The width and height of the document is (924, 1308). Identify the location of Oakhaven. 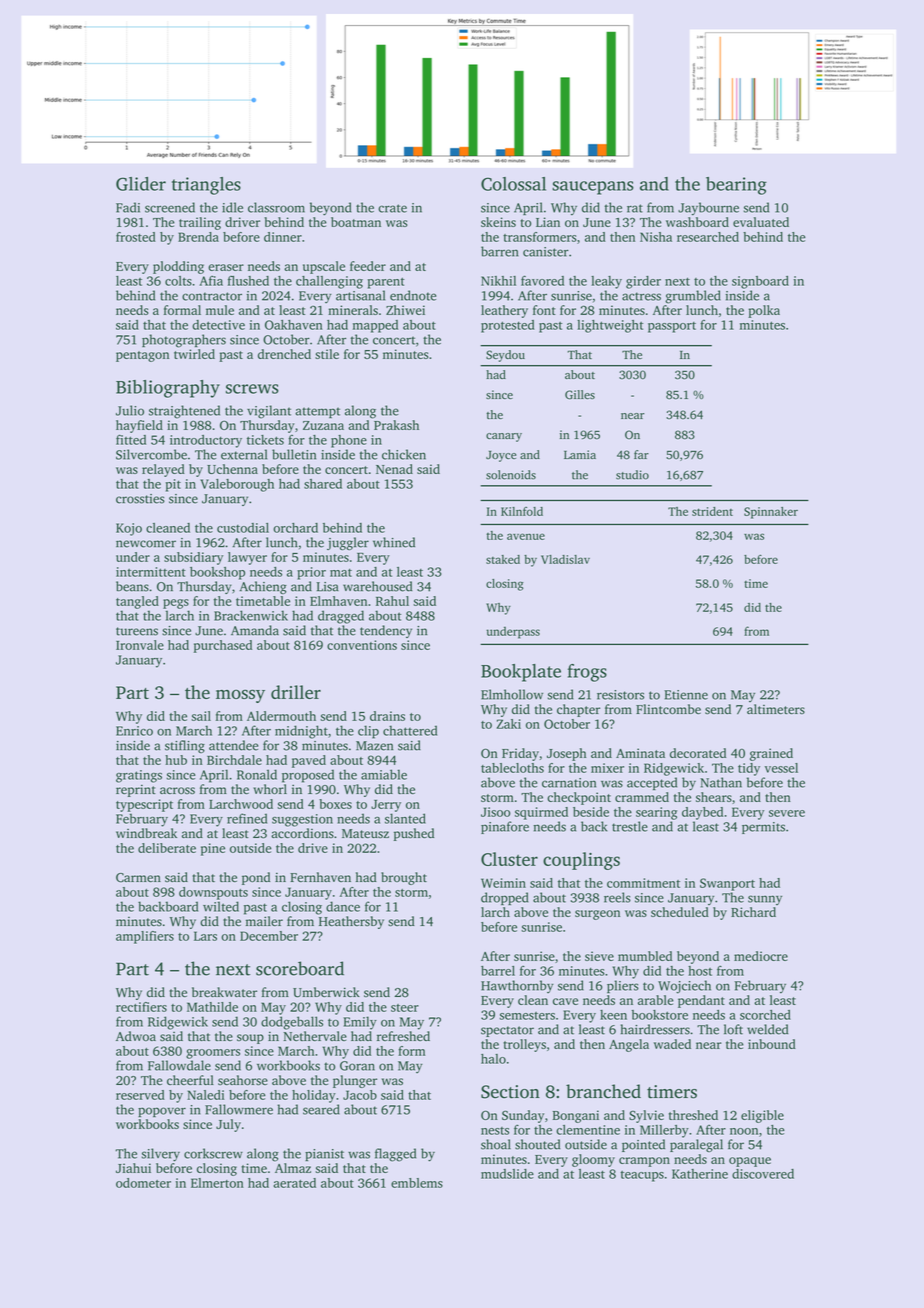
(294, 325).
